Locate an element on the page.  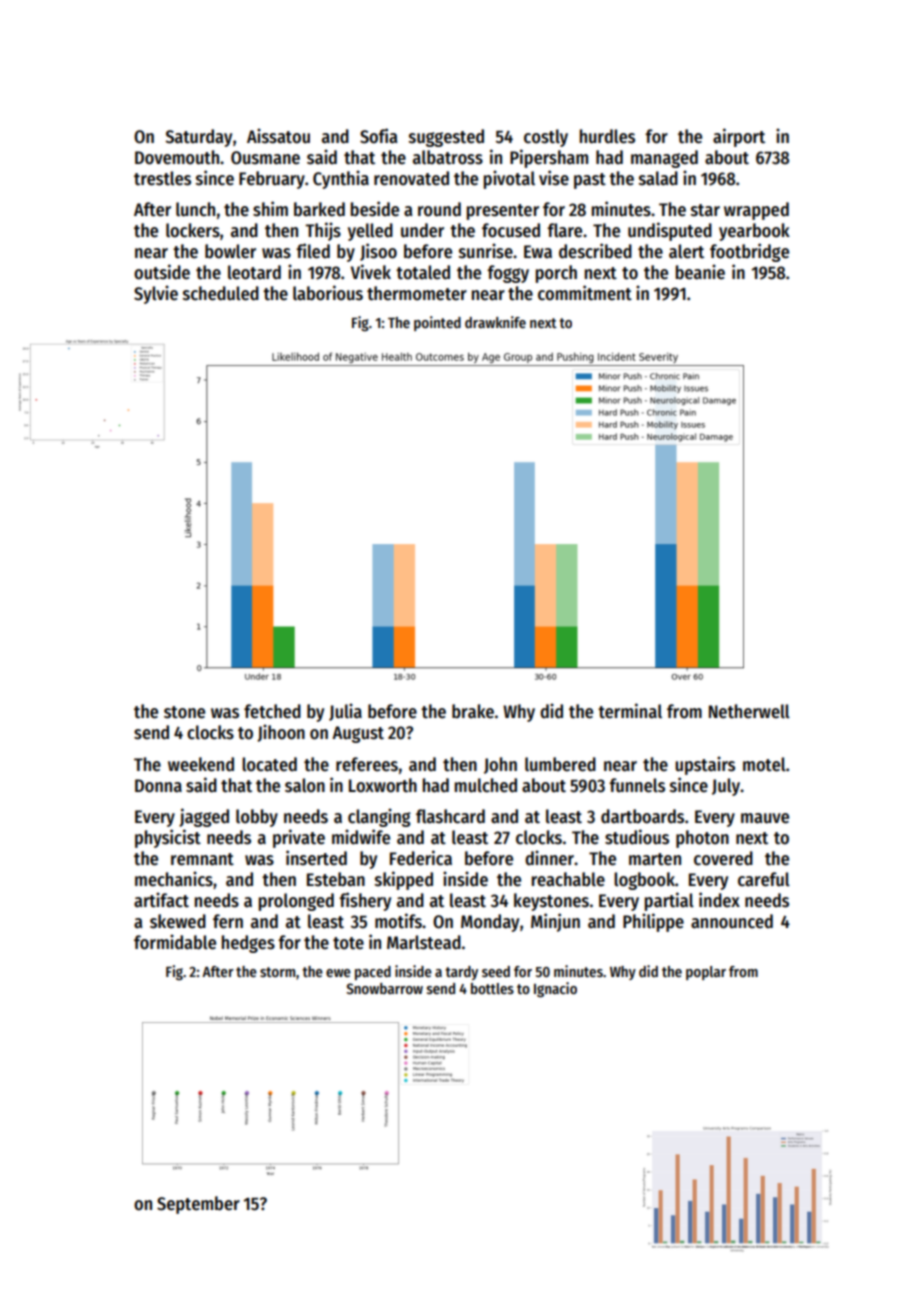
photon is located at coordinates (702, 839).
